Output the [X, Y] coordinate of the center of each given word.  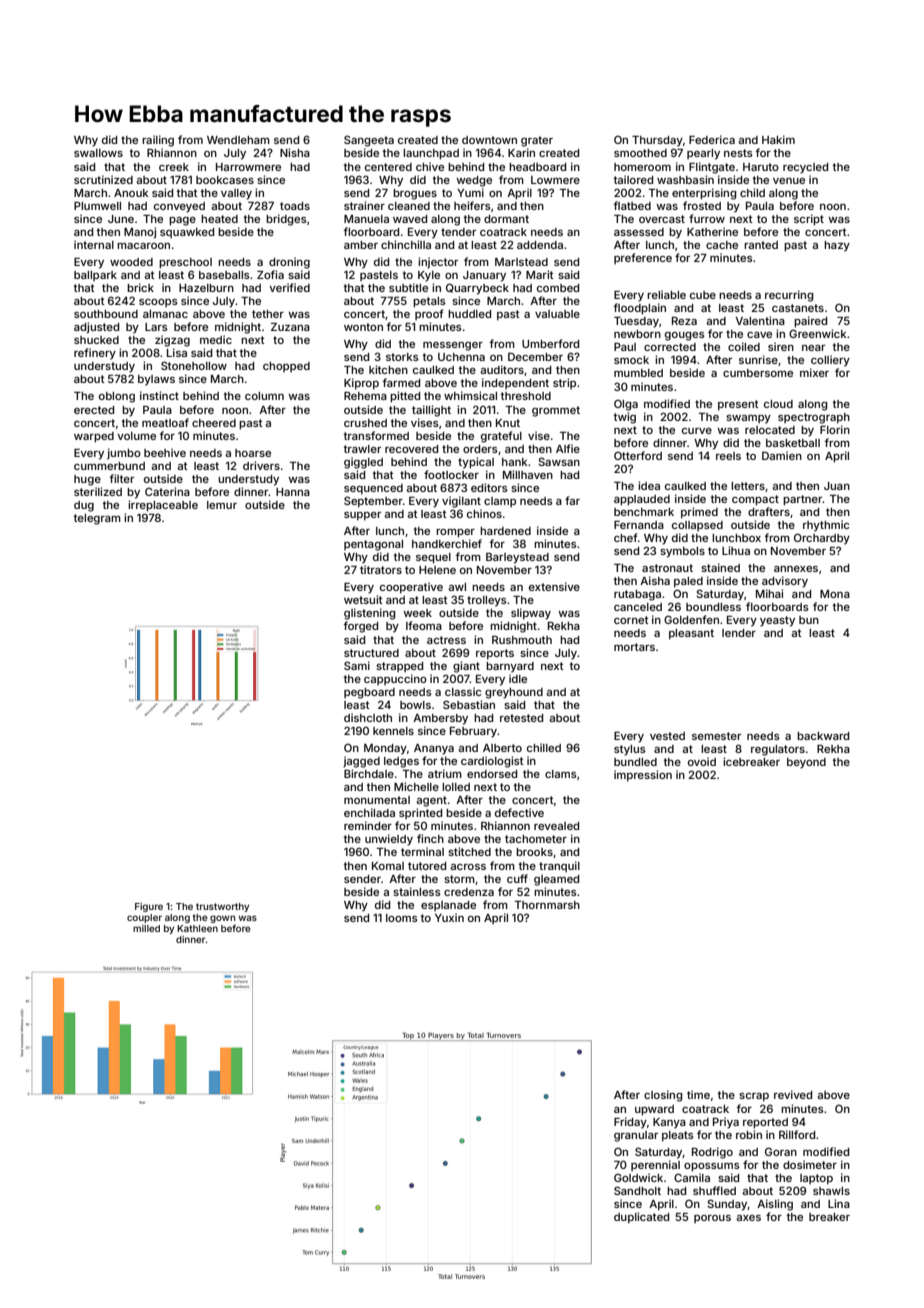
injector [438, 262]
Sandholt [637, 1190]
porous [712, 1219]
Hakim [778, 139]
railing [158, 141]
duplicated [641, 1218]
